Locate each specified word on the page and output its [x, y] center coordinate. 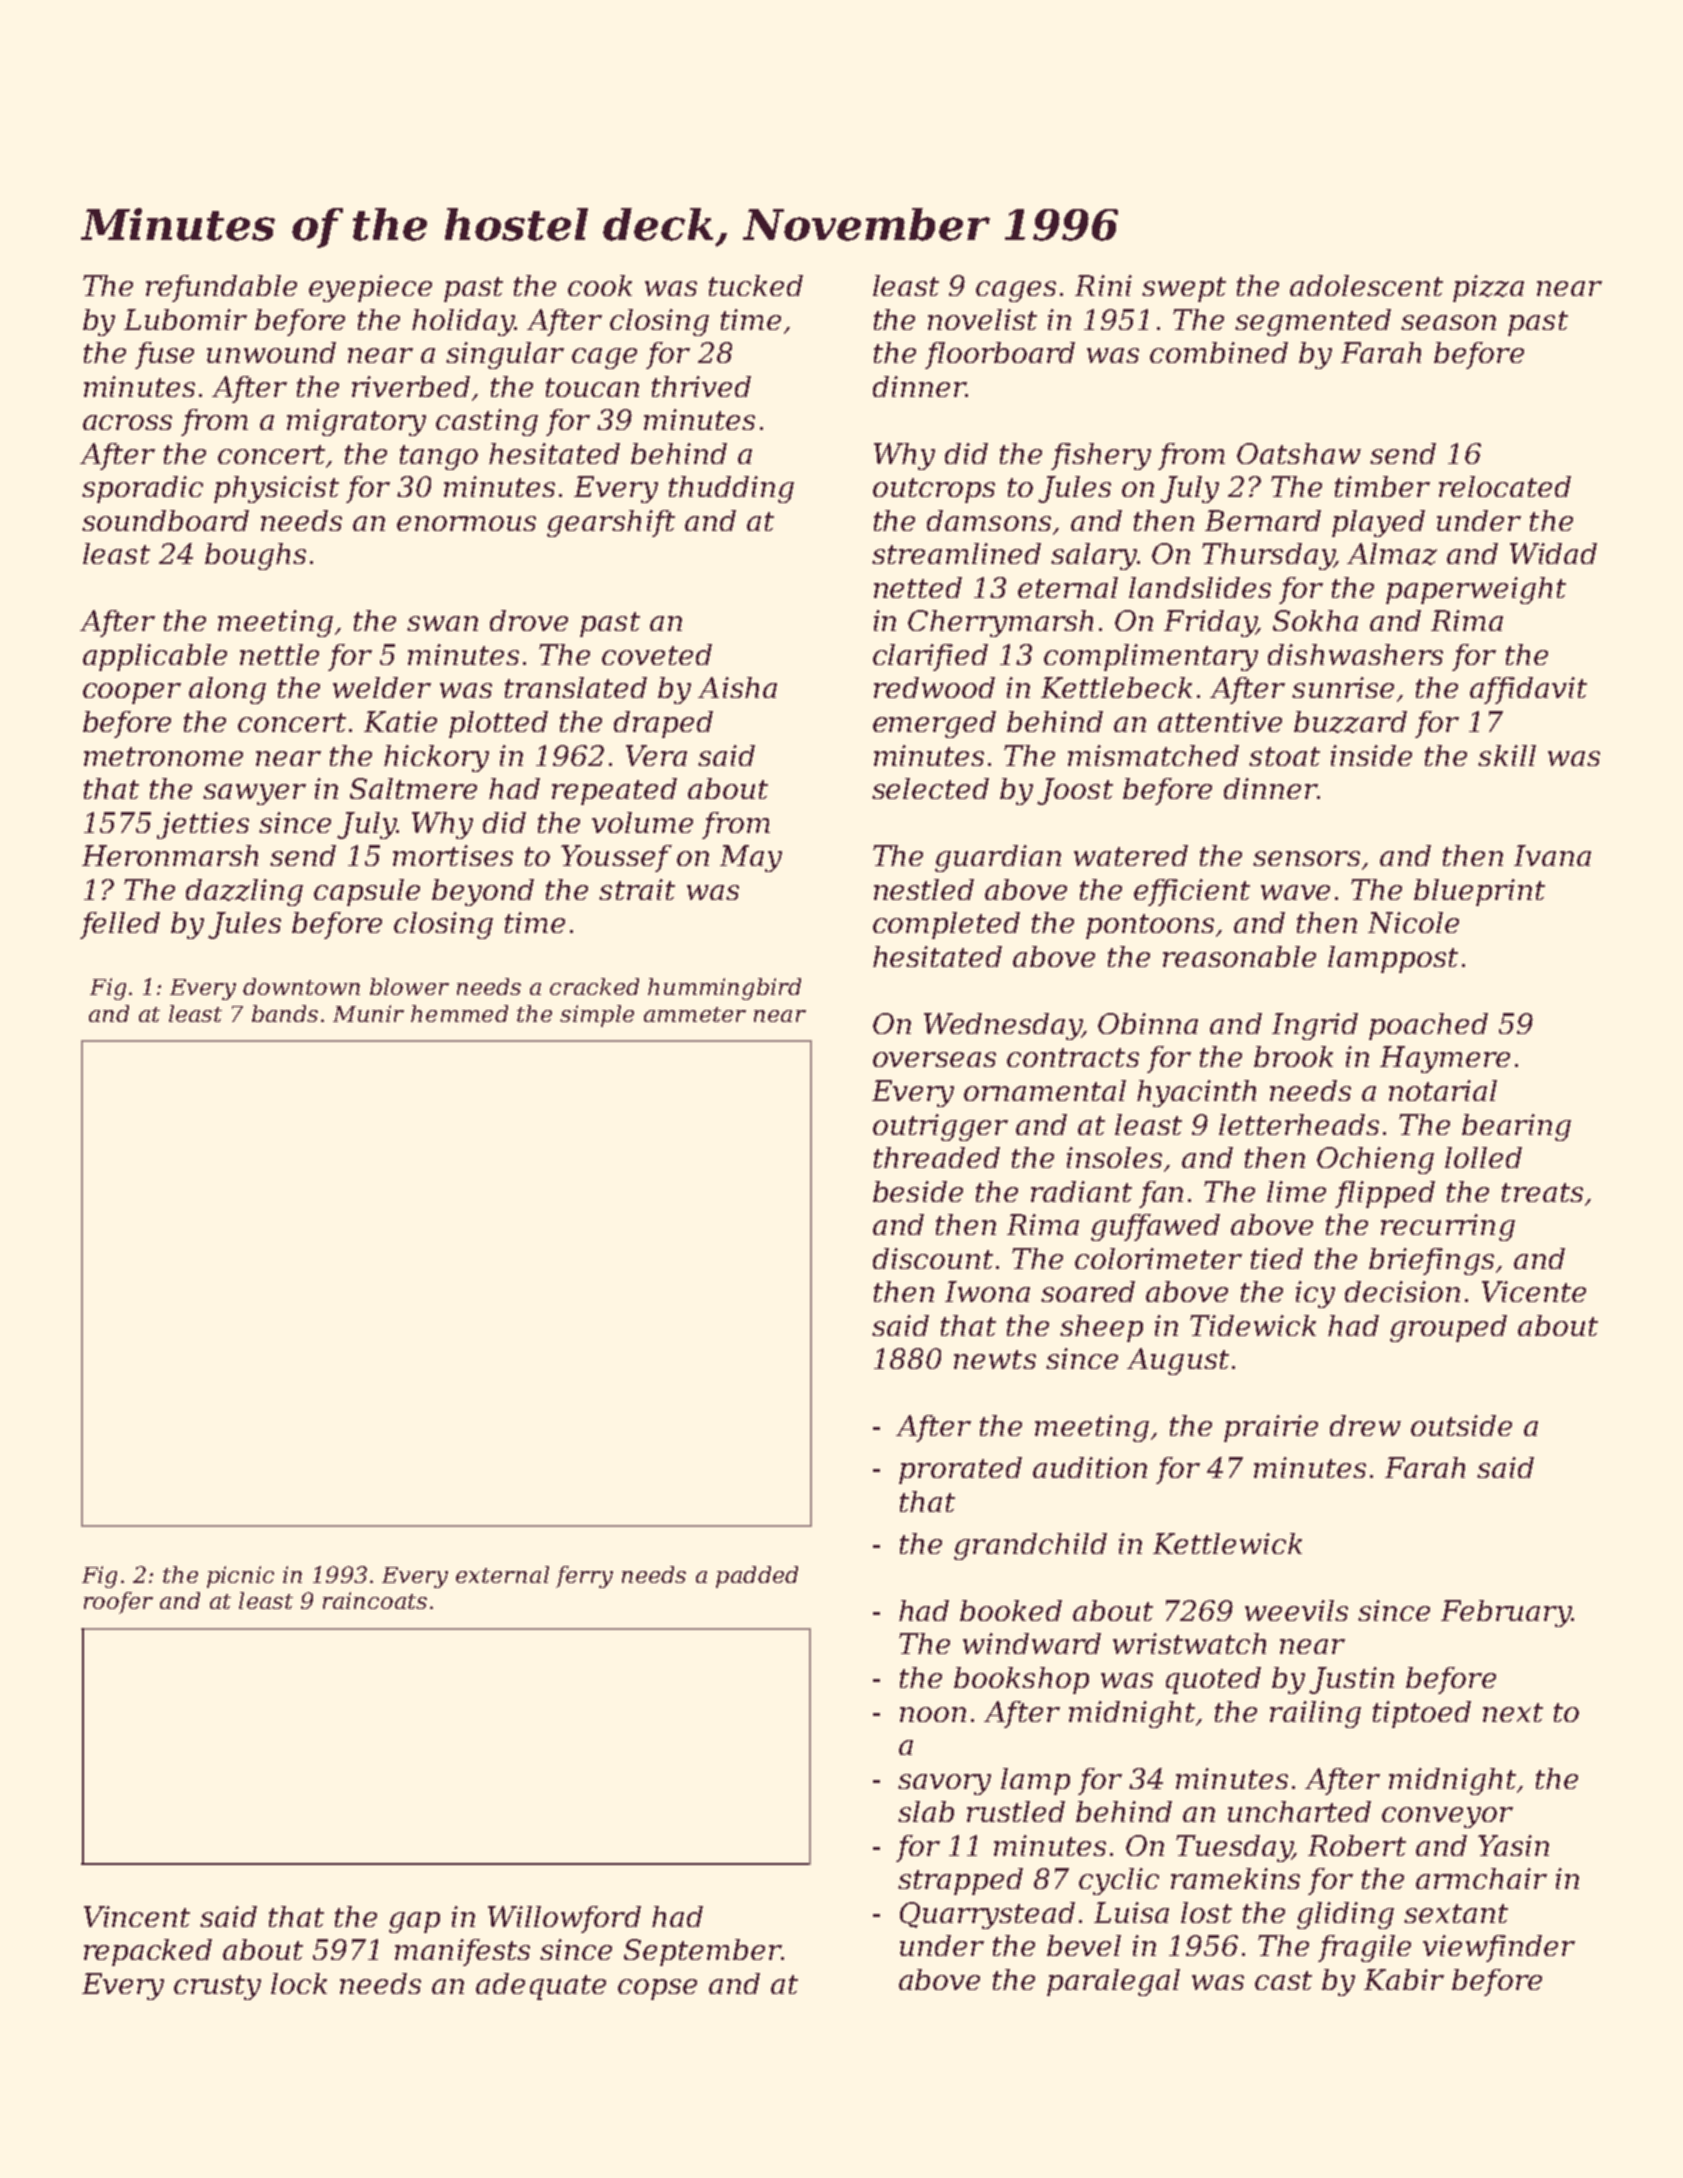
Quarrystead [987, 1915]
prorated [960, 1470]
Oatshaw [1299, 453]
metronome [163, 756]
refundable [221, 288]
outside [1461, 1425]
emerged [934, 724]
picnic [240, 1577]
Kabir [1404, 1979]
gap [414, 1922]
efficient [1192, 892]
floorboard [1000, 355]
